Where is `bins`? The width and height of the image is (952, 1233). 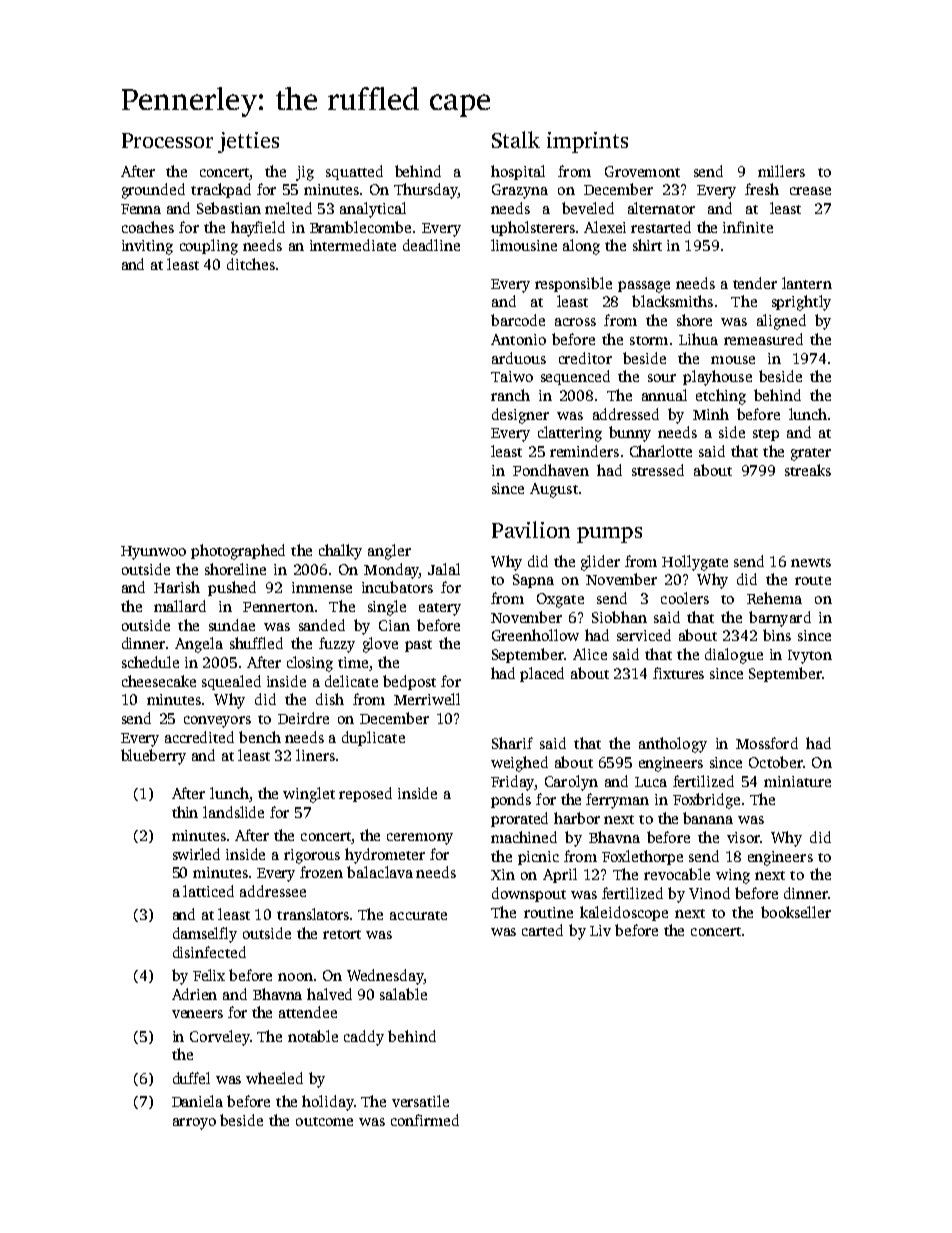 bins is located at coordinates (777, 635).
